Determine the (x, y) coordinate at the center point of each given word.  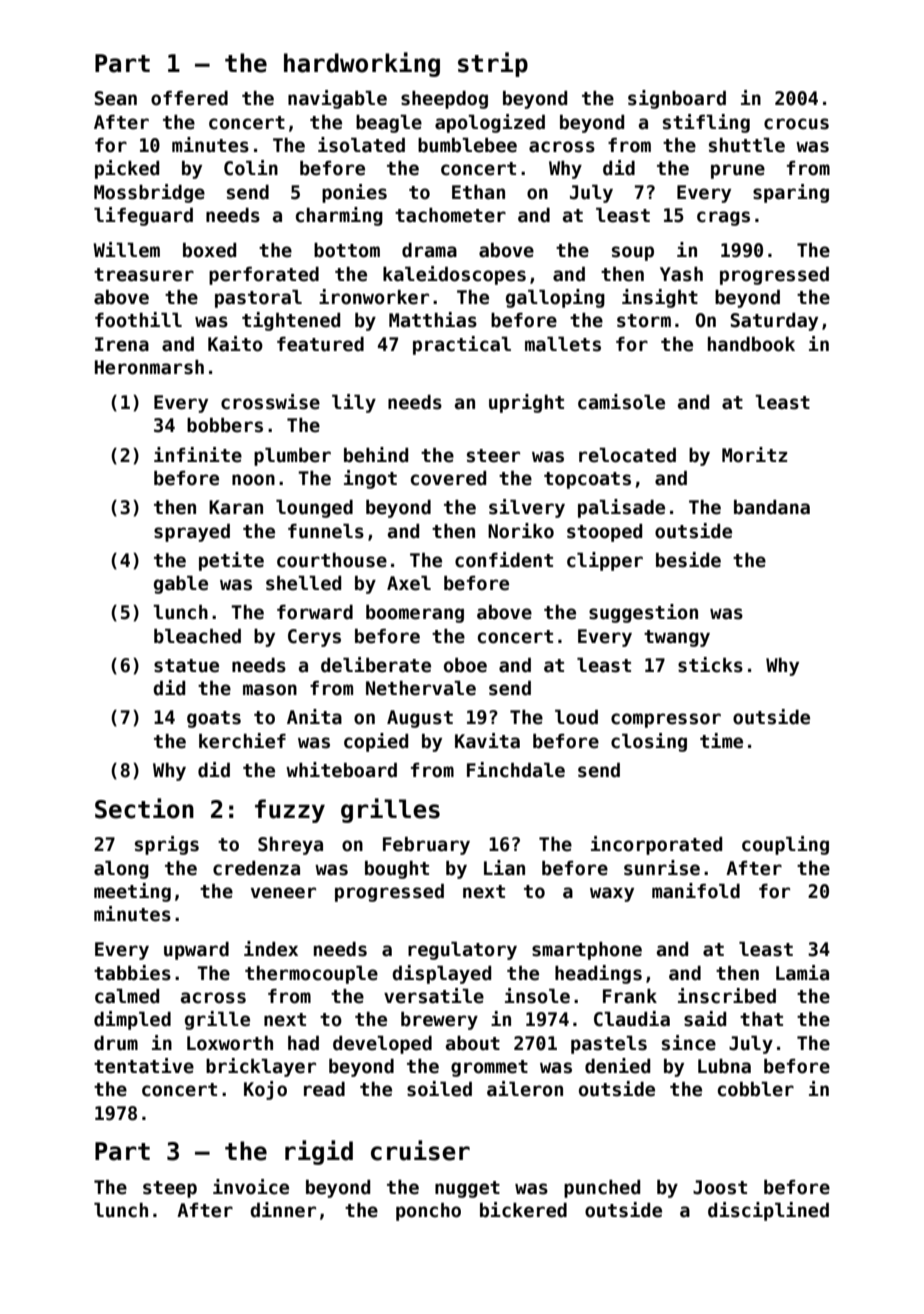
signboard (677, 99)
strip (493, 64)
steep (170, 1189)
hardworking (362, 64)
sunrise (662, 868)
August (420, 719)
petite (231, 561)
